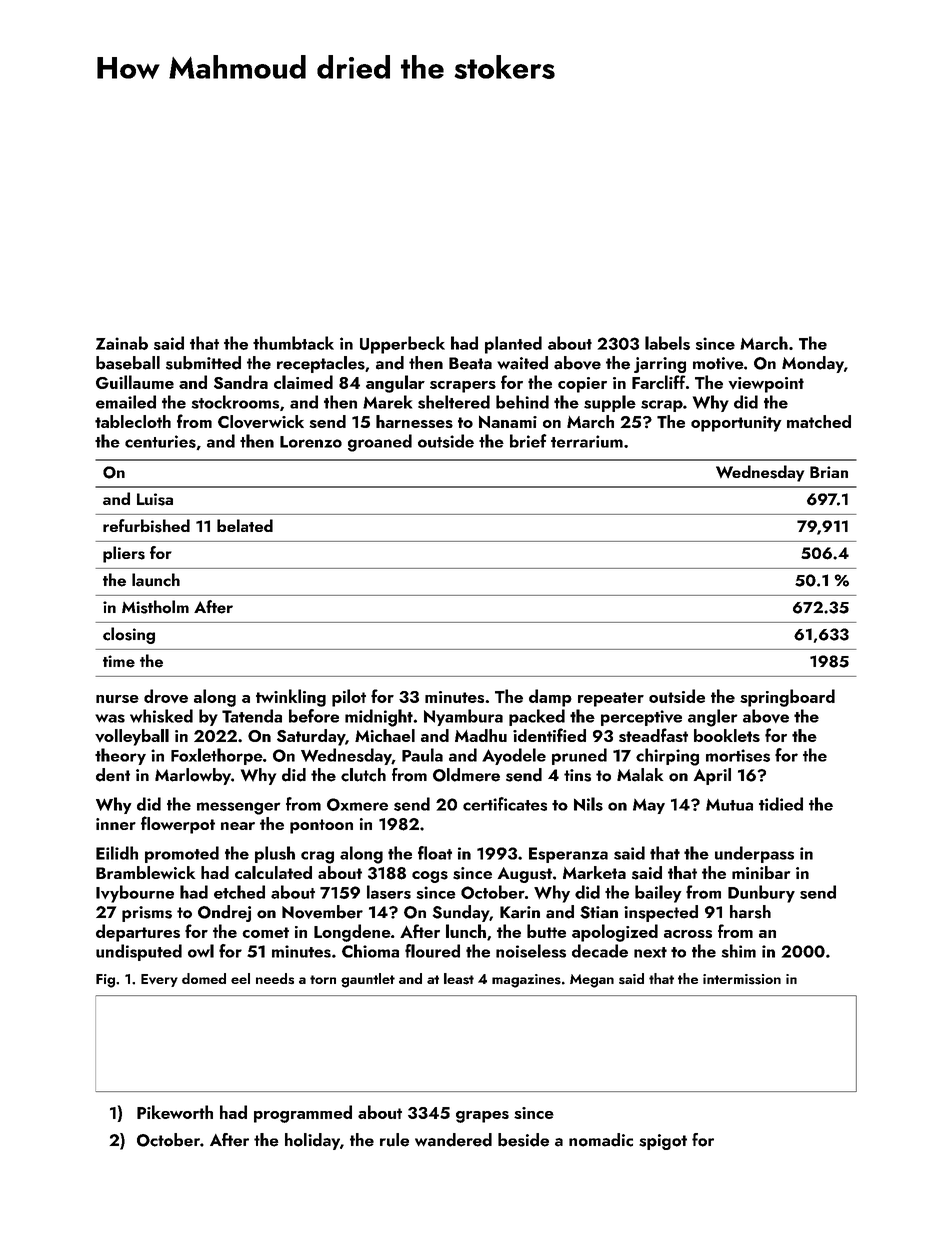 This screenshot has width=952, height=1233. I want to click on Farcliff, so click(659, 382).
